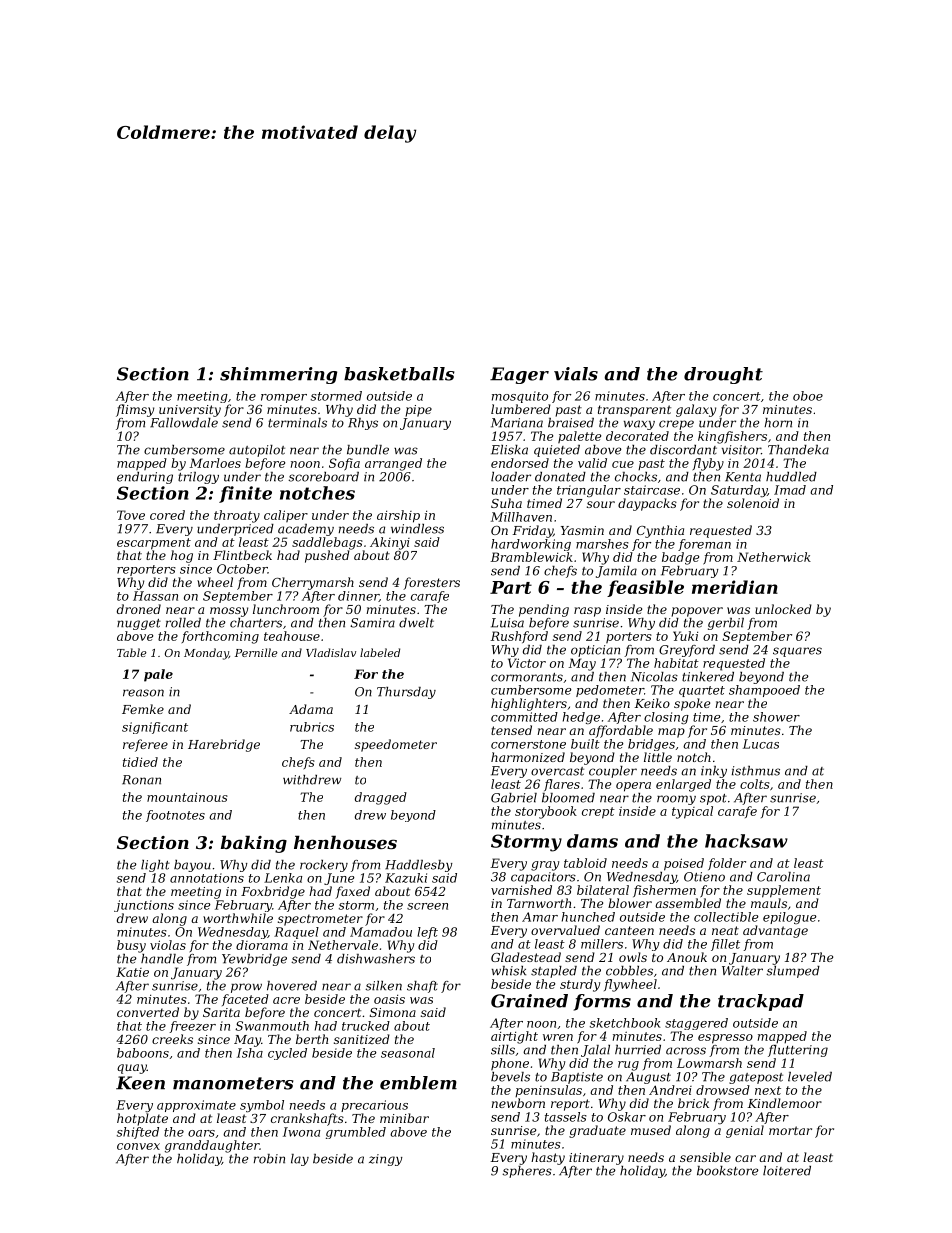 The image size is (952, 1233). Describe the element at coordinates (723, 375) in the screenshot. I see `drought` at that location.
